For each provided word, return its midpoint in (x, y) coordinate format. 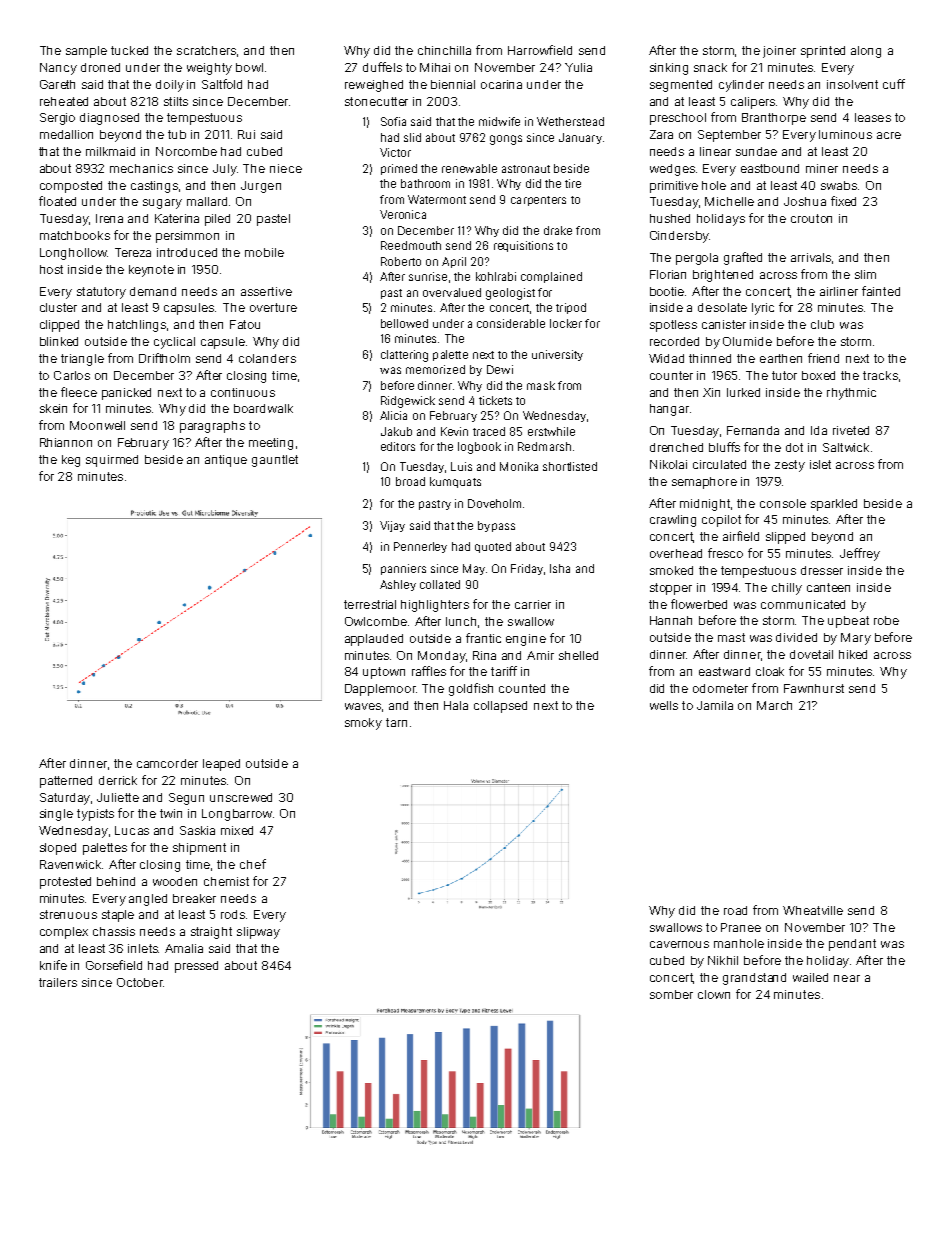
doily (170, 86)
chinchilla (444, 50)
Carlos (72, 375)
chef (253, 864)
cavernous (679, 944)
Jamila (715, 705)
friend (823, 358)
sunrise (428, 276)
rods (233, 914)
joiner (779, 52)
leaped (221, 765)
